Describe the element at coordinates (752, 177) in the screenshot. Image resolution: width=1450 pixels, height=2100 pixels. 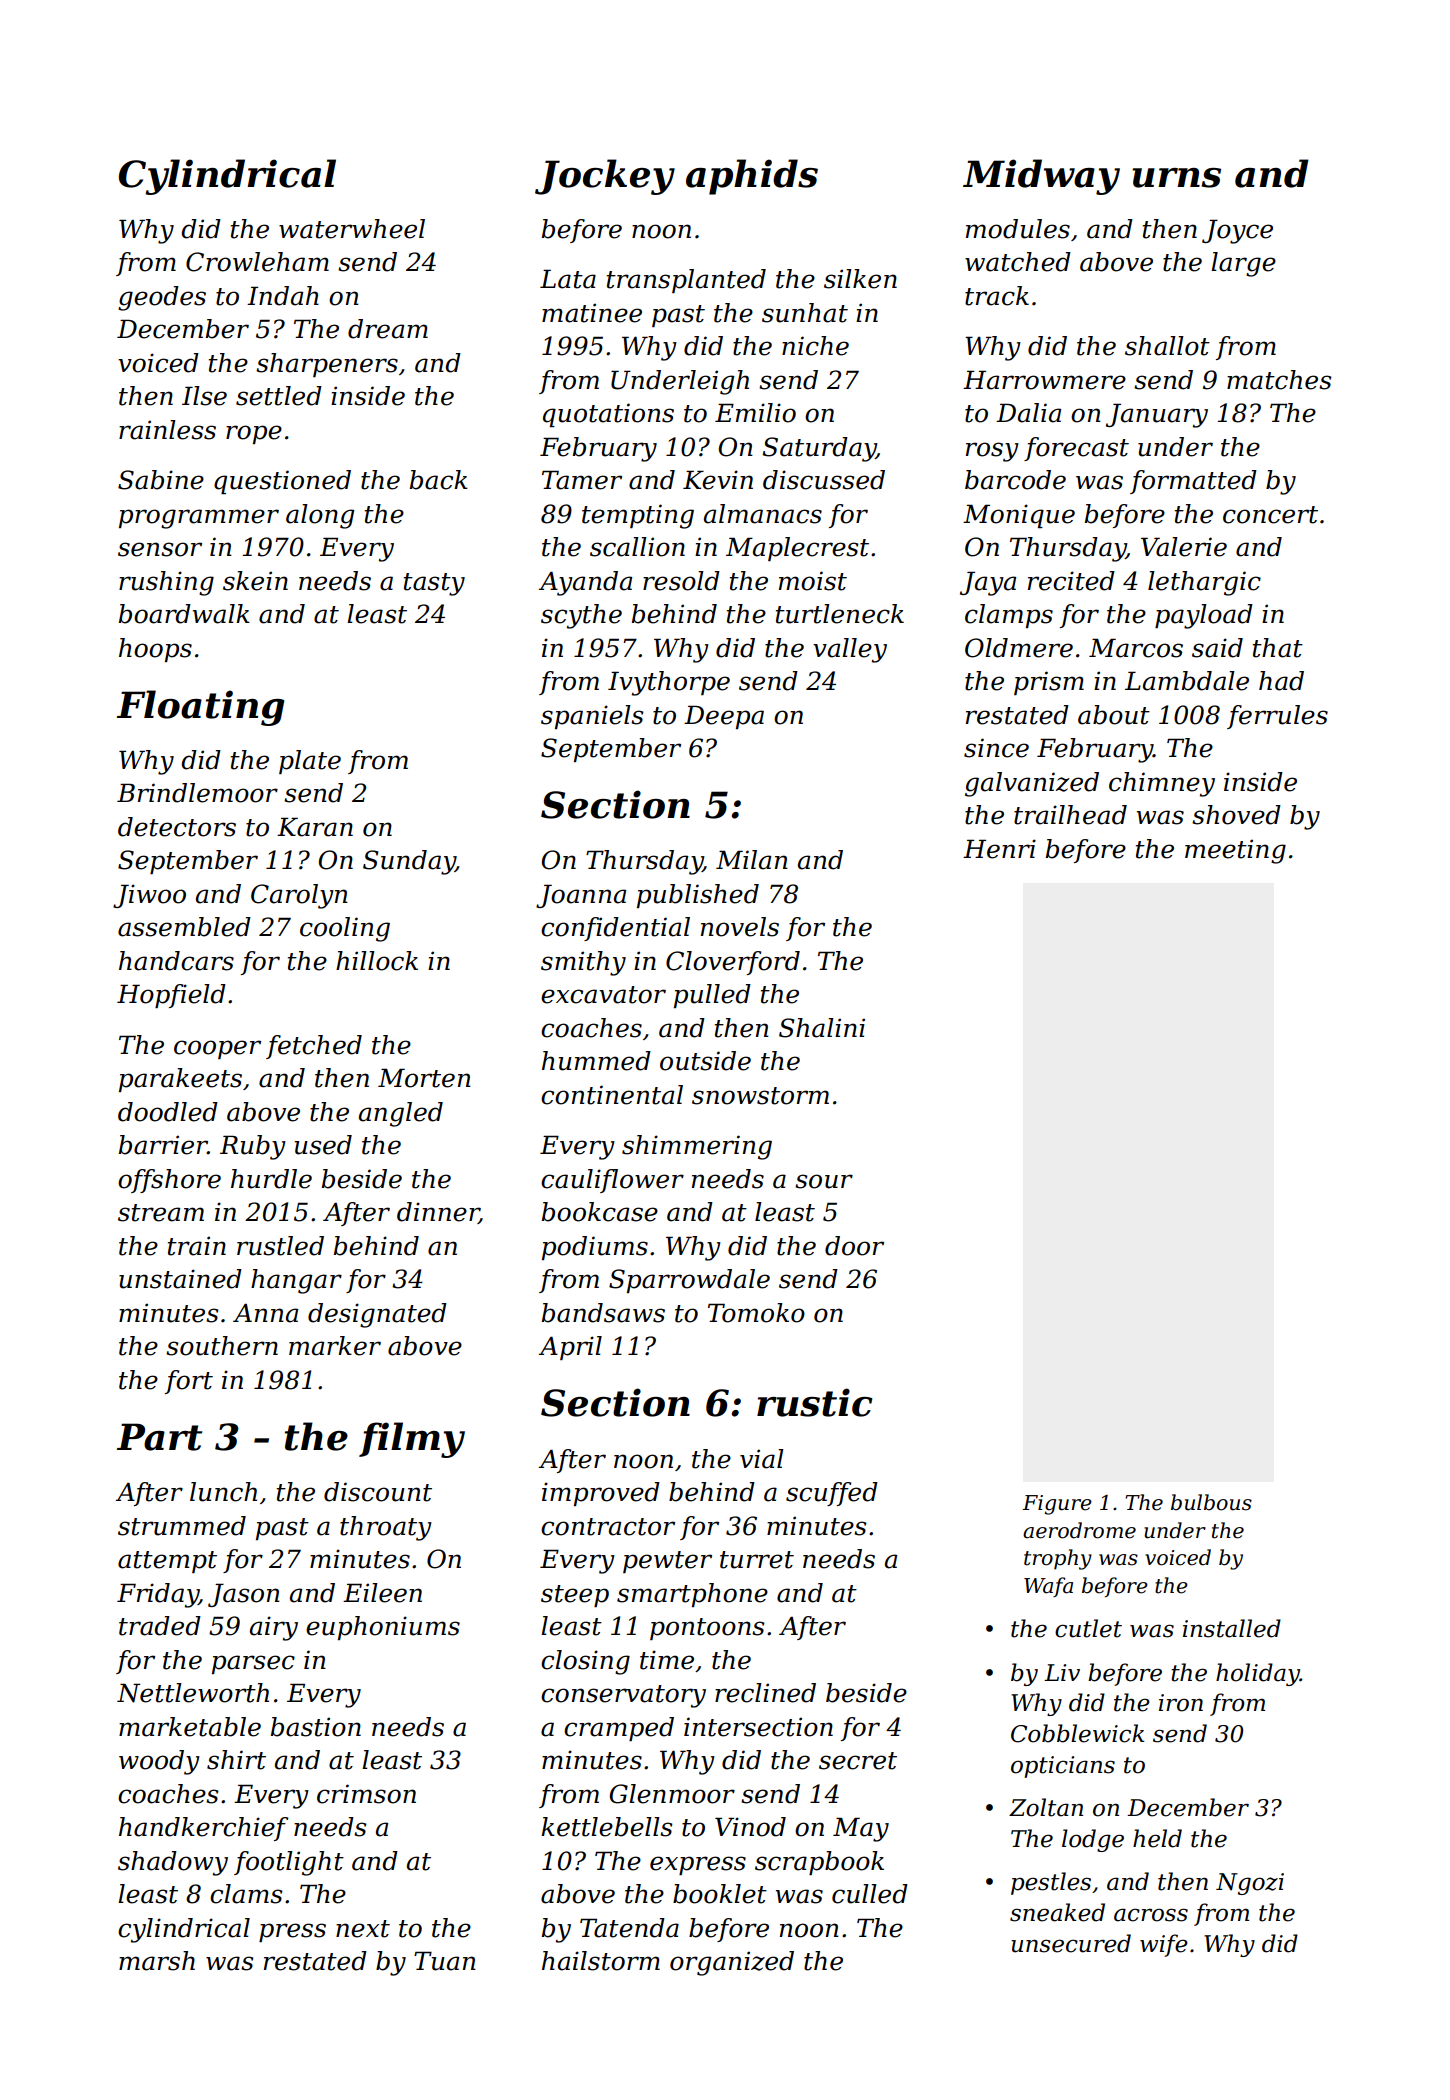
I see `aphids` at that location.
